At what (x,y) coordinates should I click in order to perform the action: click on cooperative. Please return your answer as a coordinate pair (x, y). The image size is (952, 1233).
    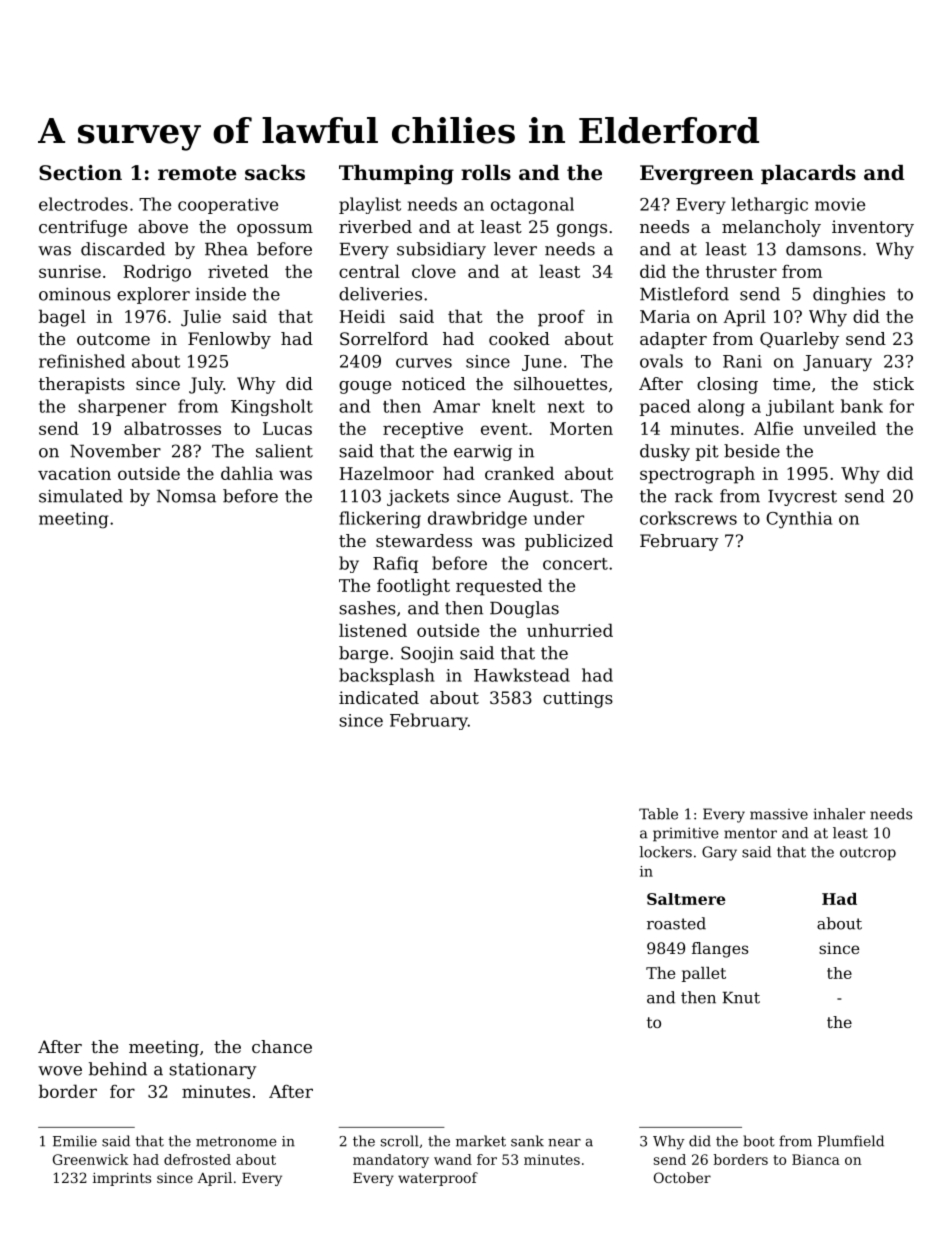
    Looking at the image, I should click on (228, 206).
